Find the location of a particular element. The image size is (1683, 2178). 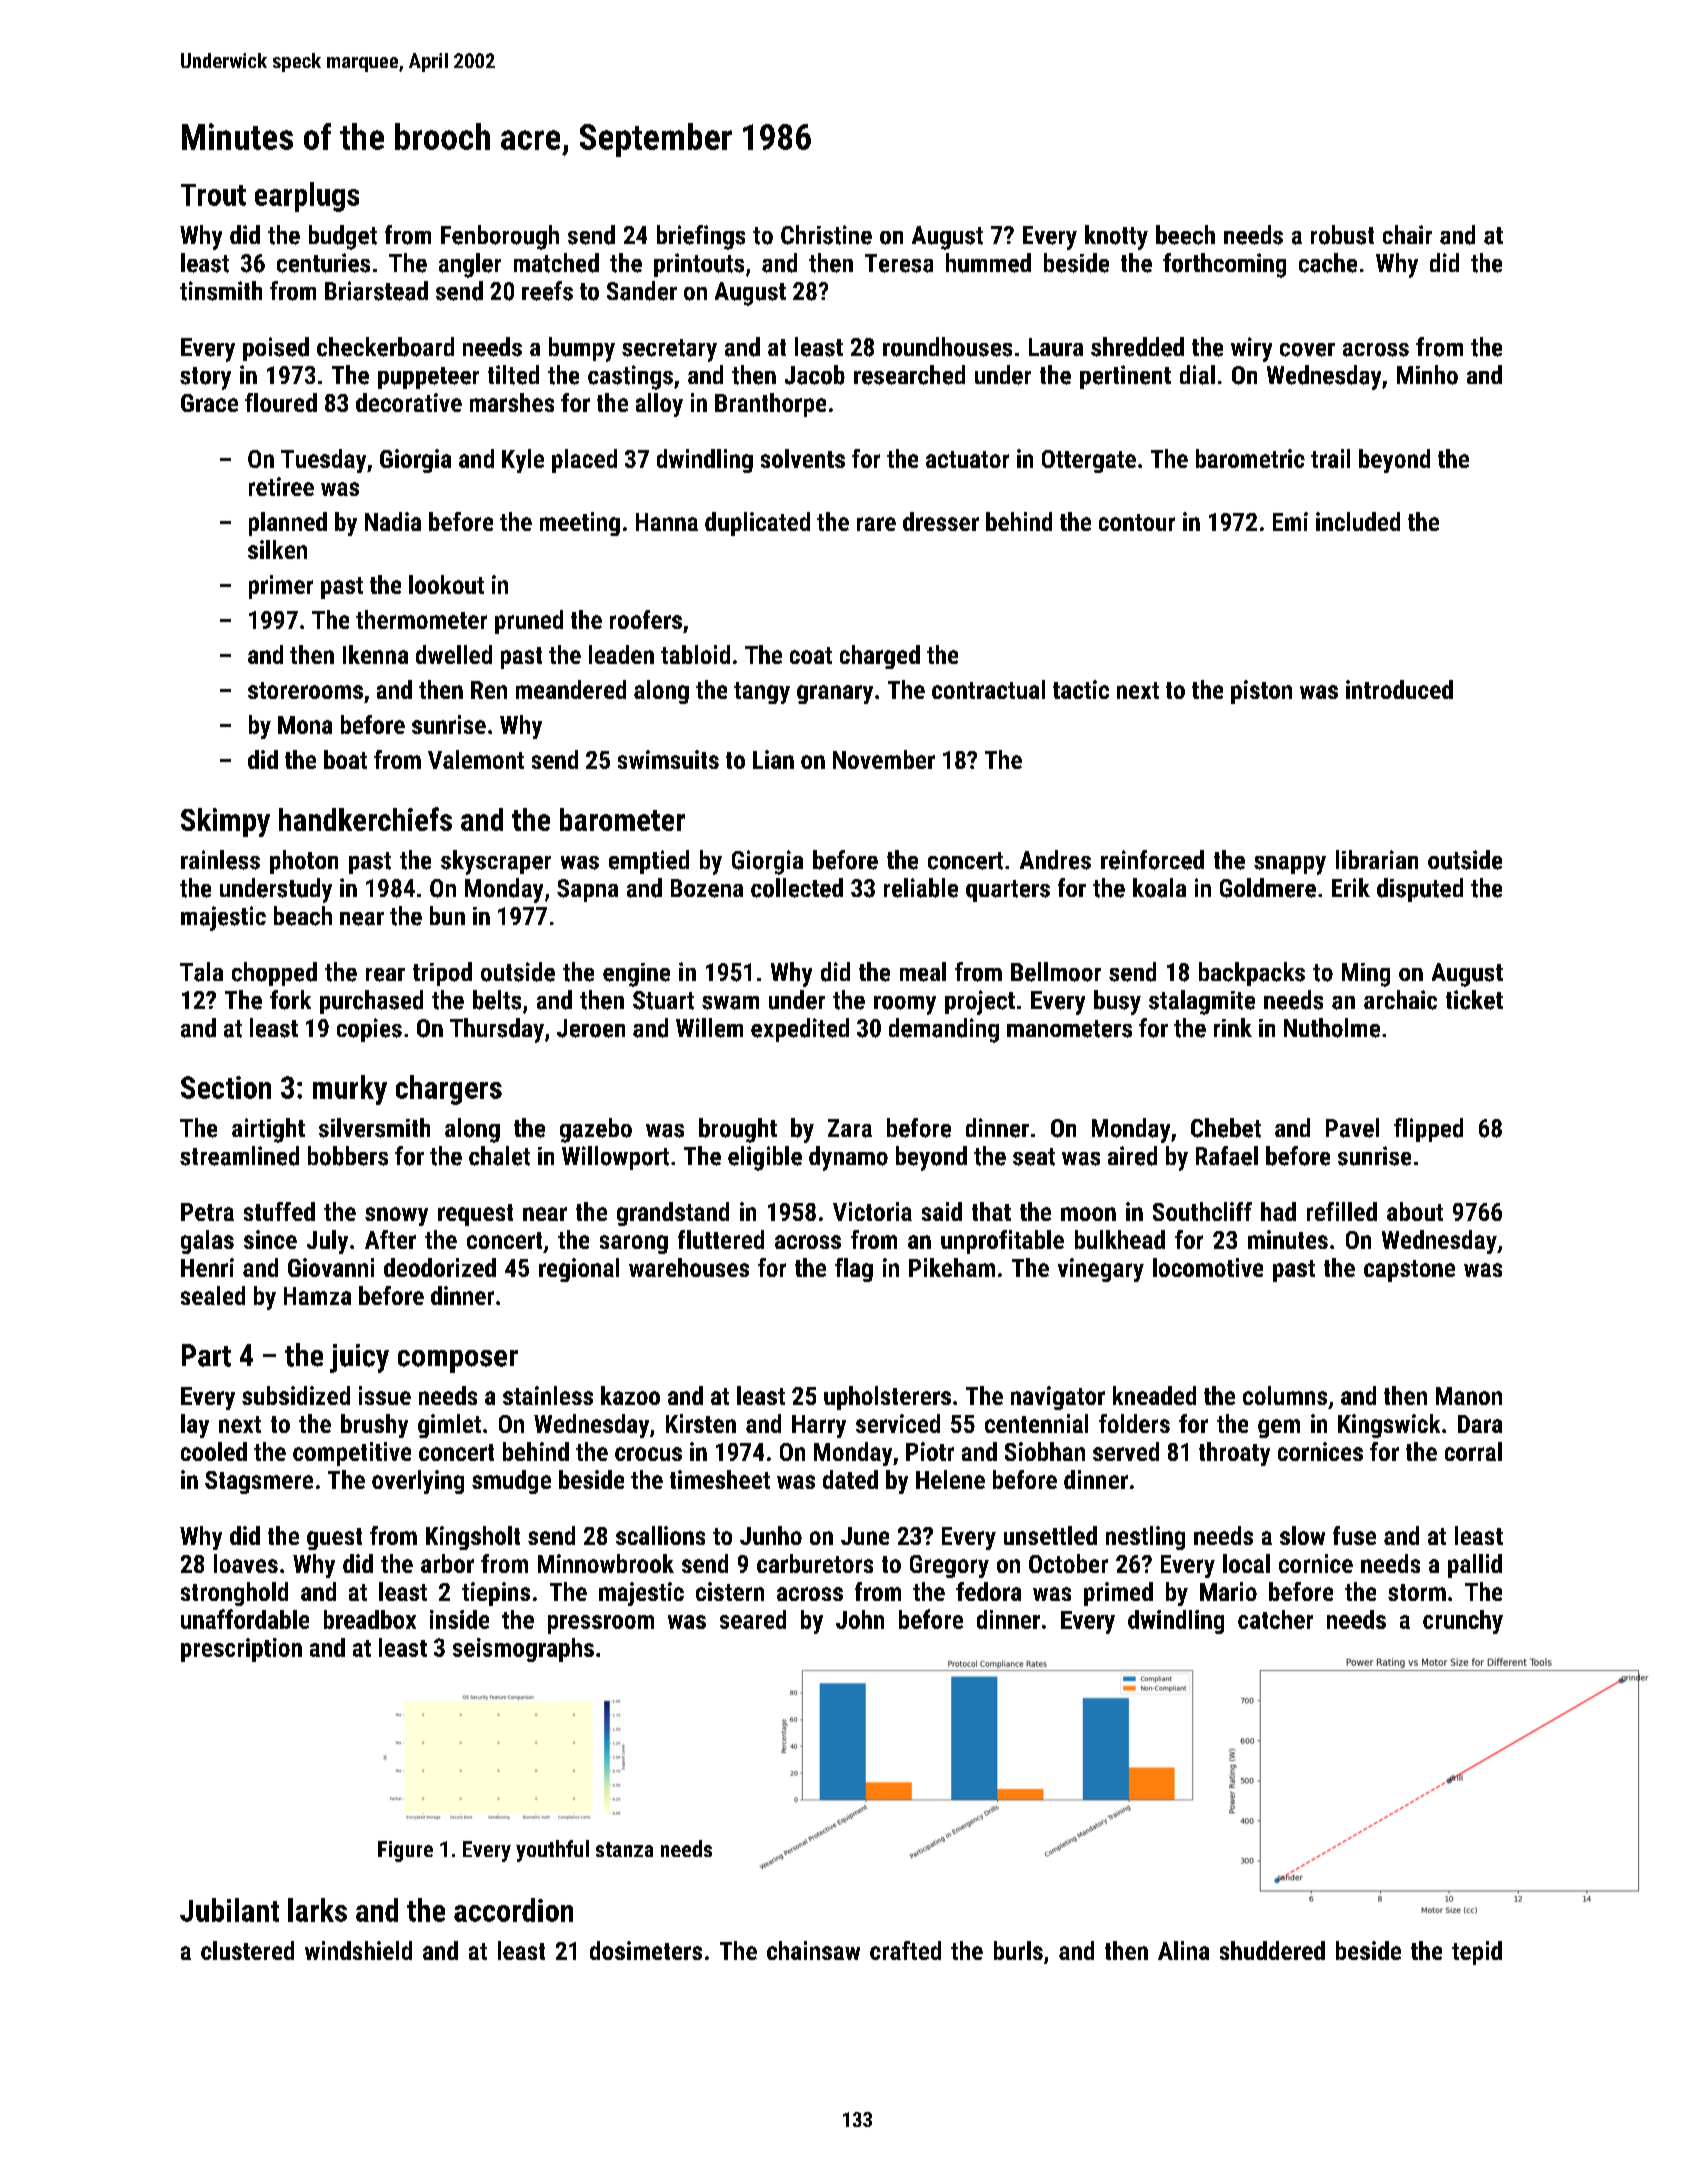

reliable is located at coordinates (921, 888).
